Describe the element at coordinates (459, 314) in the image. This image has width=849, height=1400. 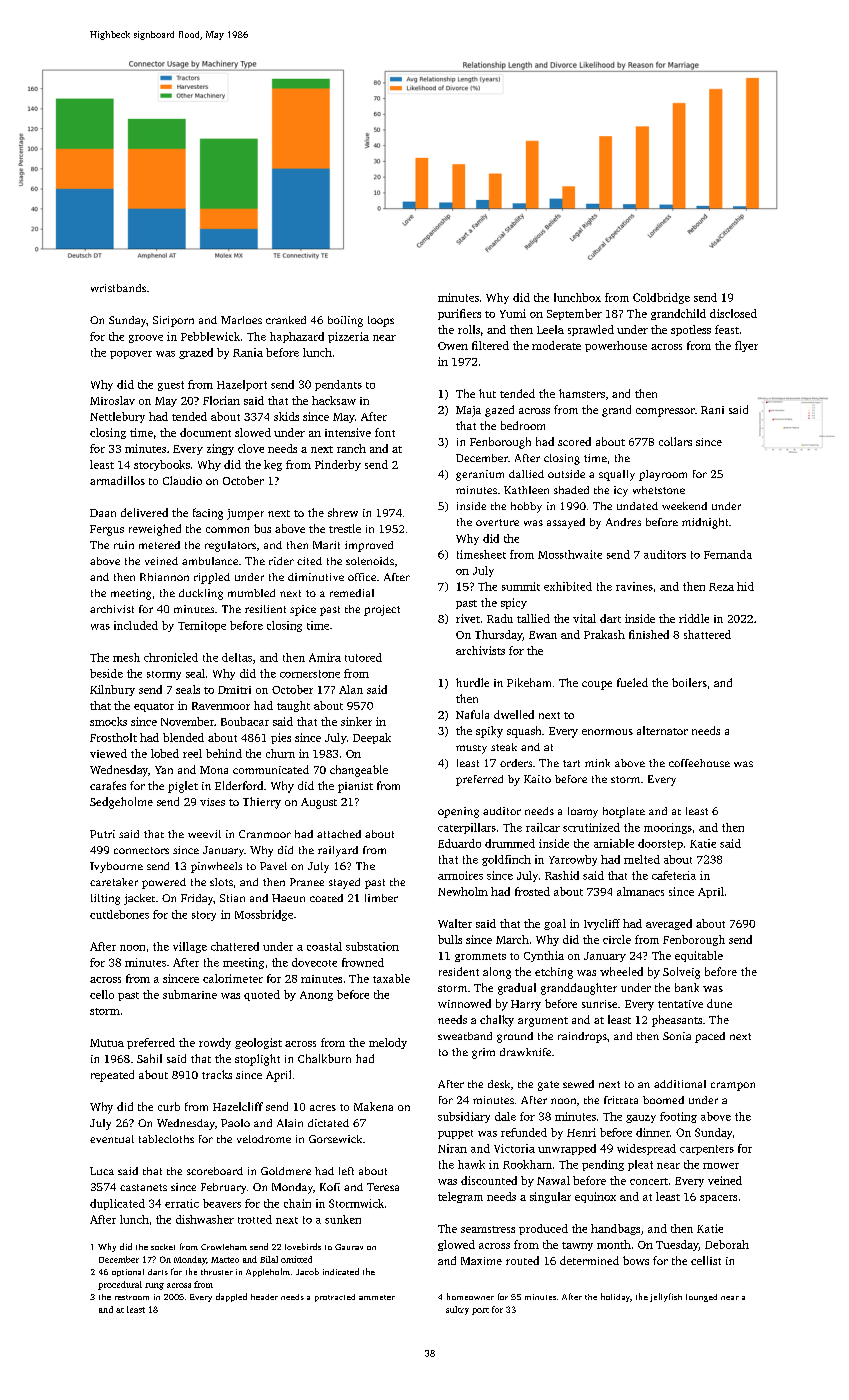
I see `purifiers` at that location.
